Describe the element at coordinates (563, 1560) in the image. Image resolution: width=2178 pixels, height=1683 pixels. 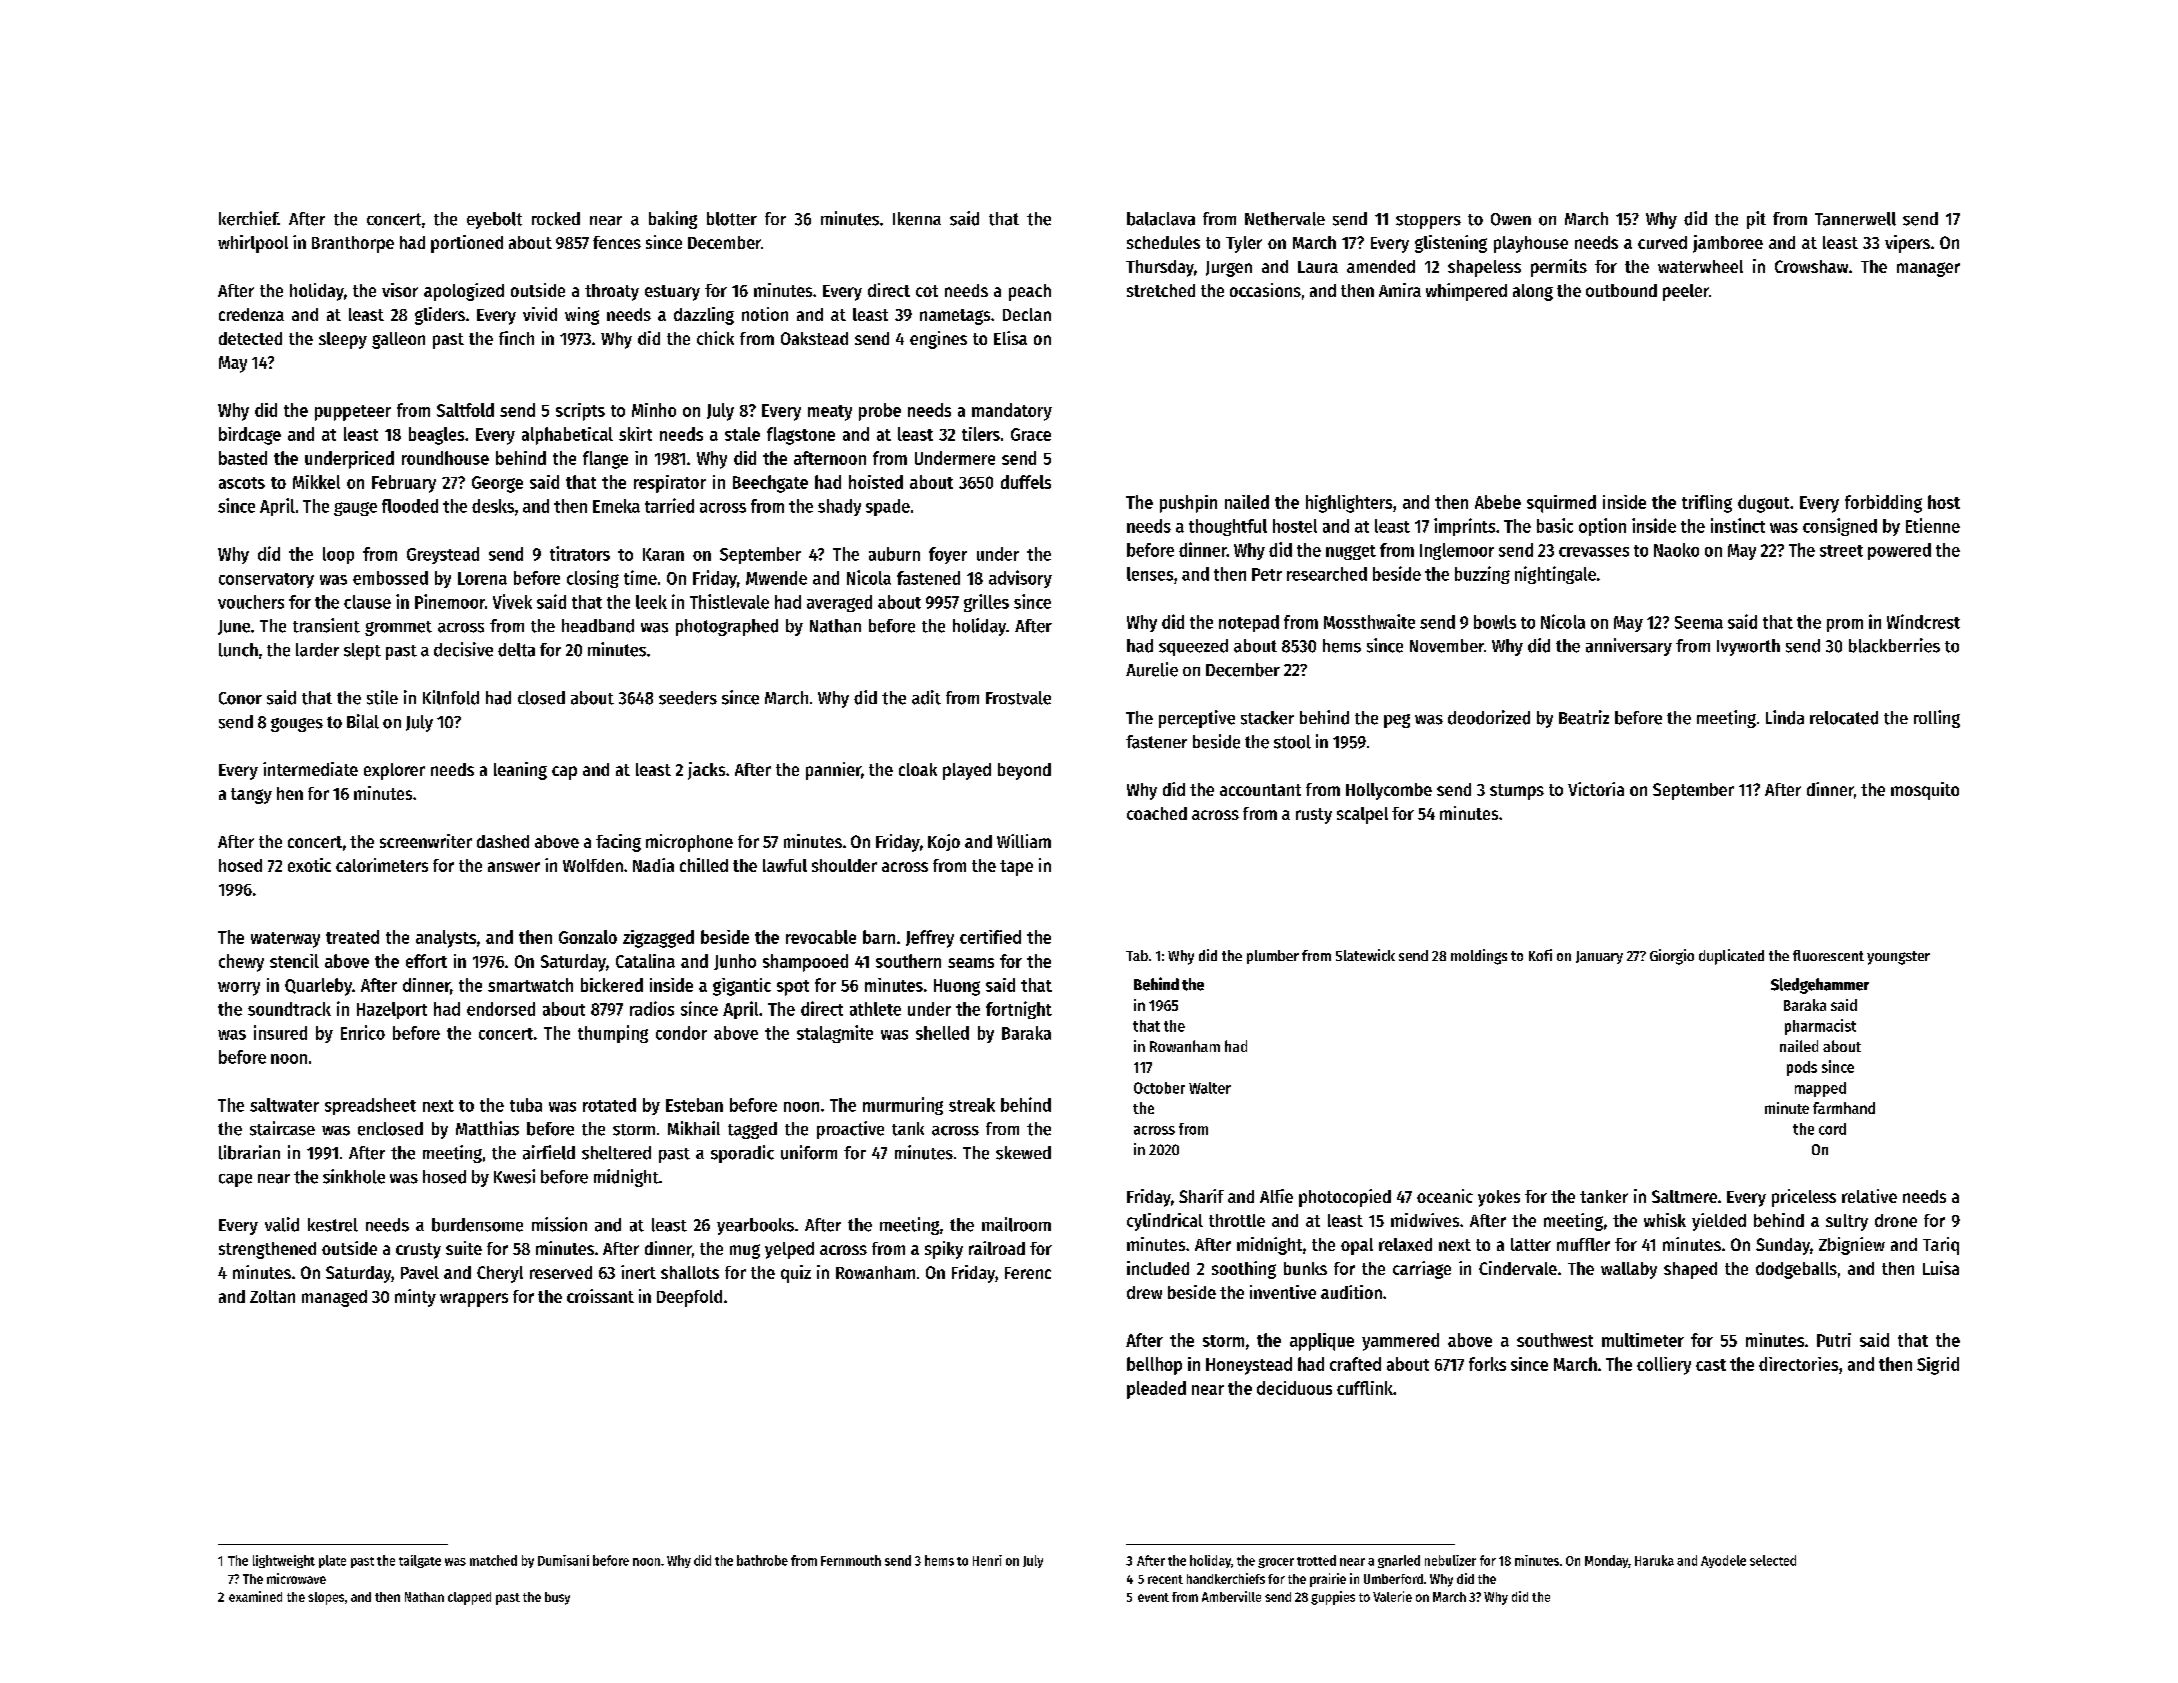
I see `Dumisani` at that location.
